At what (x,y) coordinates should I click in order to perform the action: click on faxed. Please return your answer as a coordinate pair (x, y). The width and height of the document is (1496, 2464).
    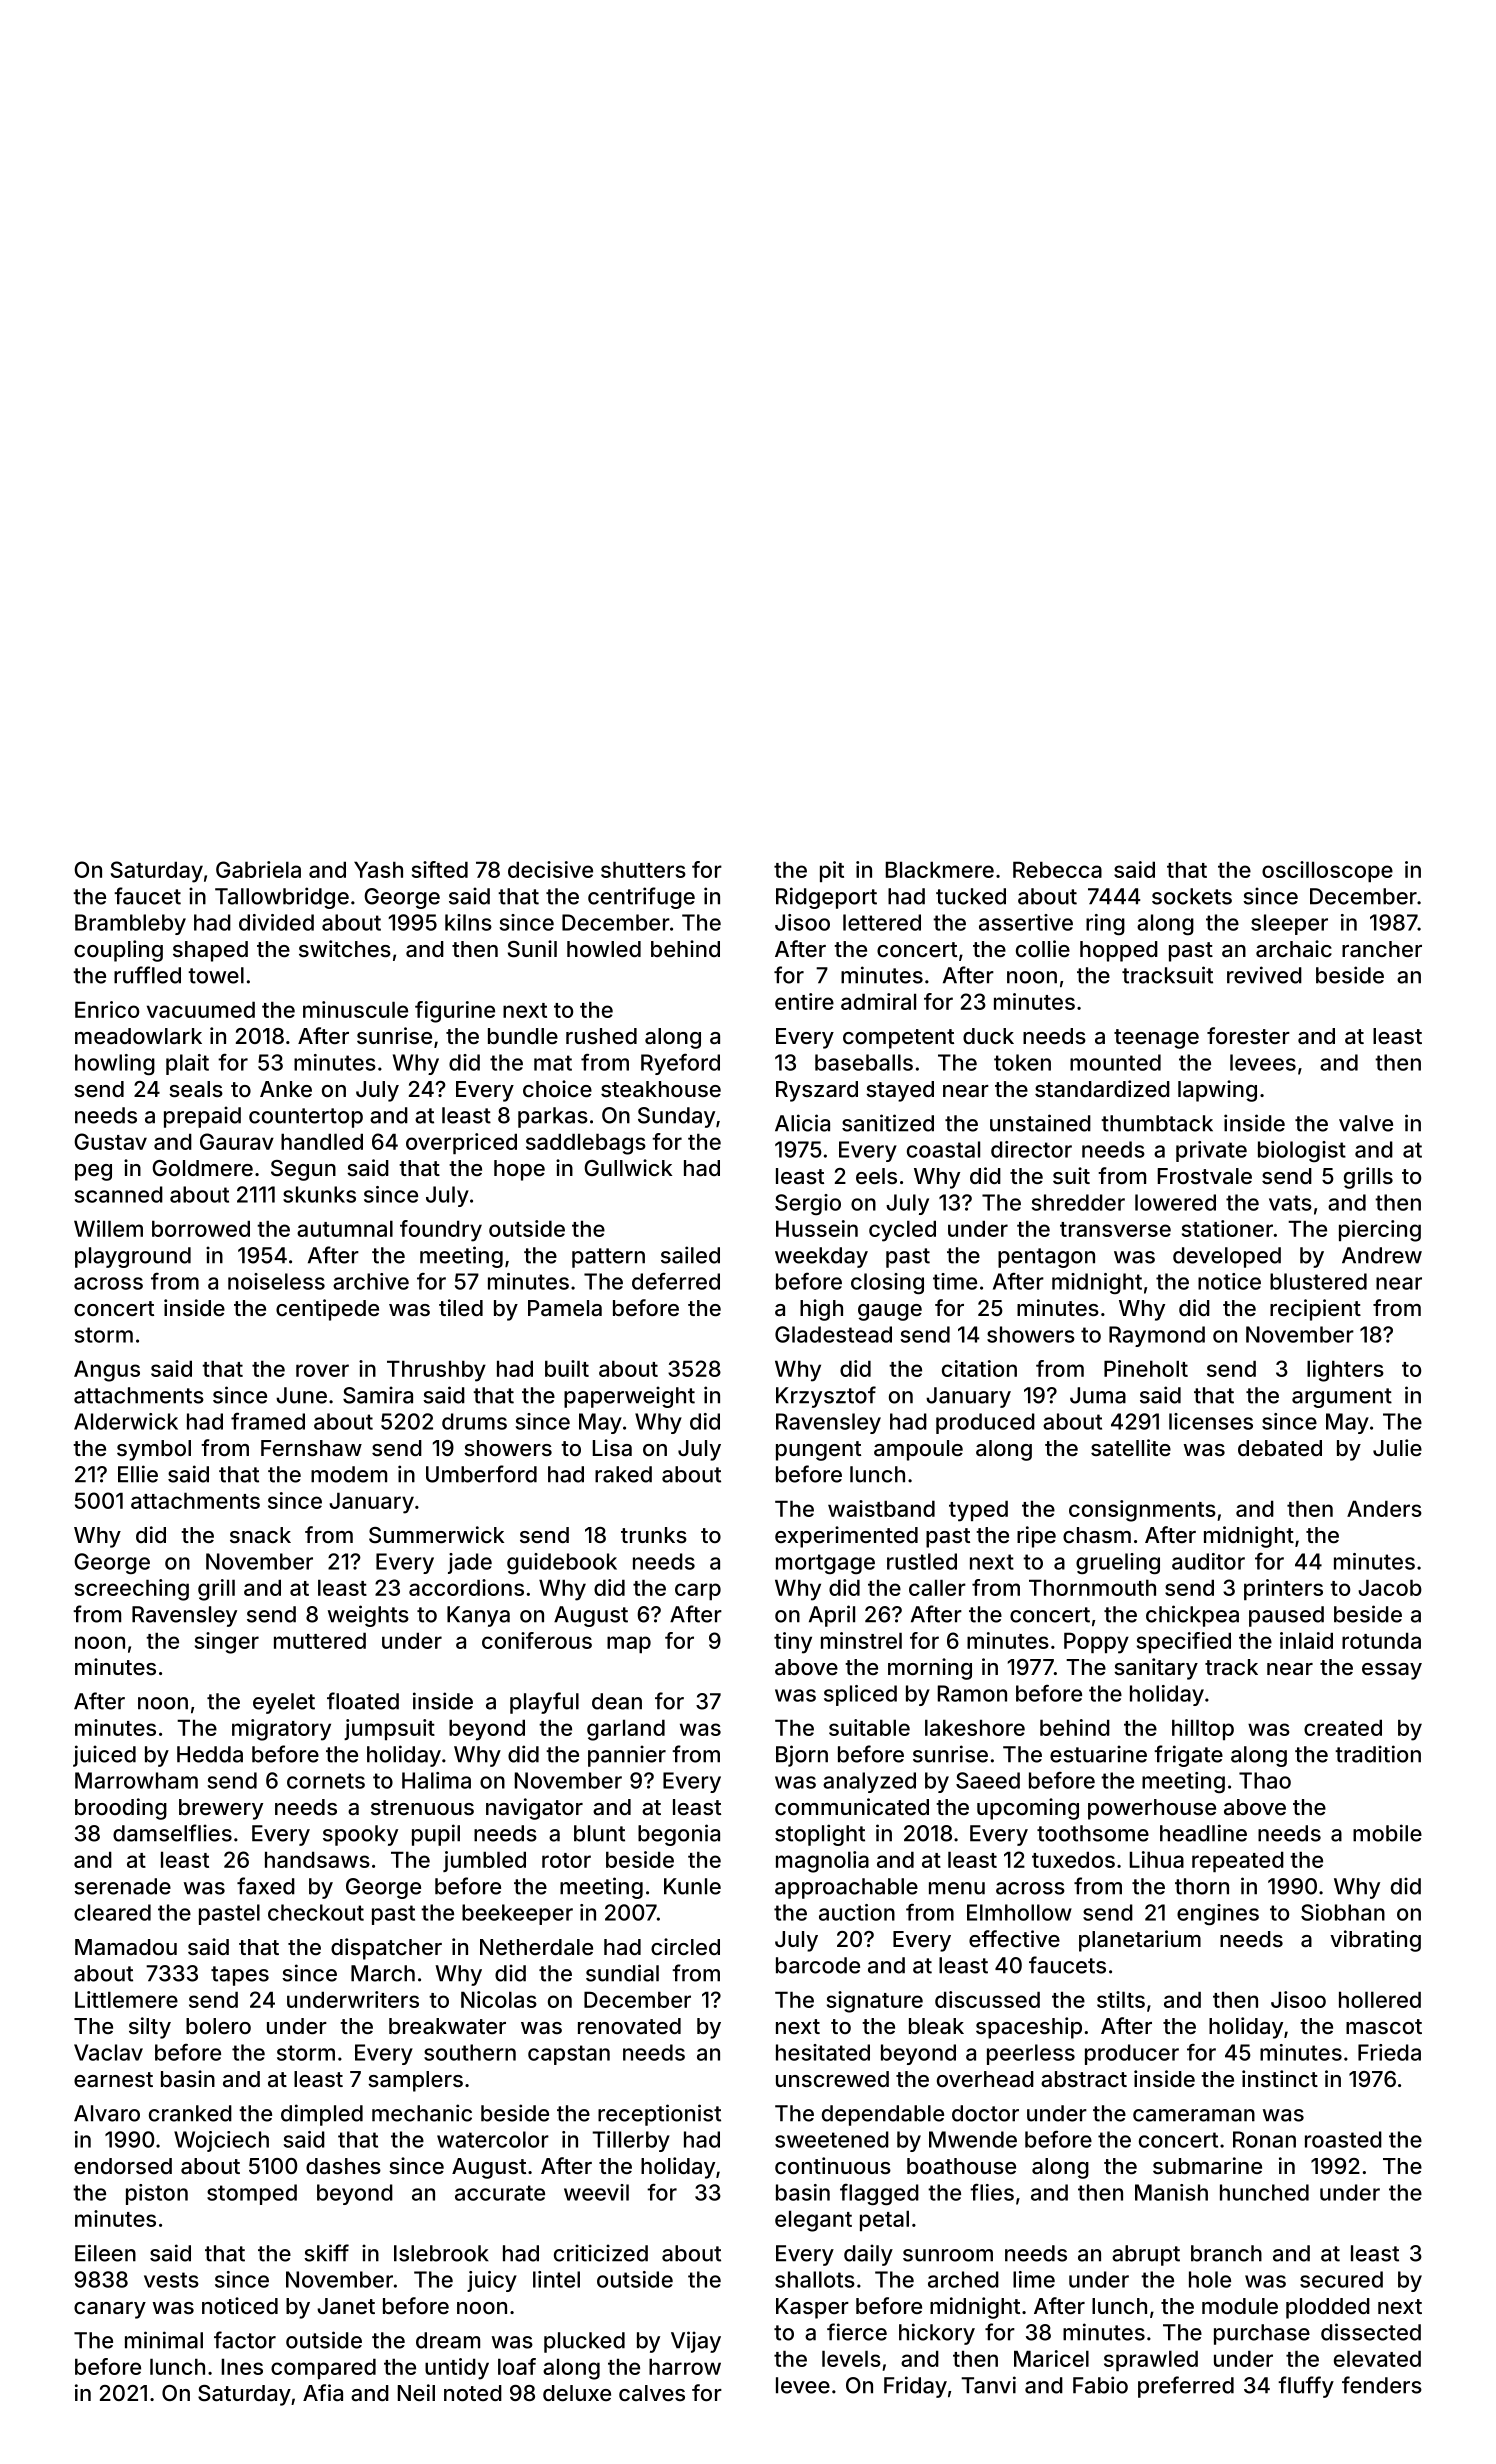
    Looking at the image, I should click on (266, 1886).
